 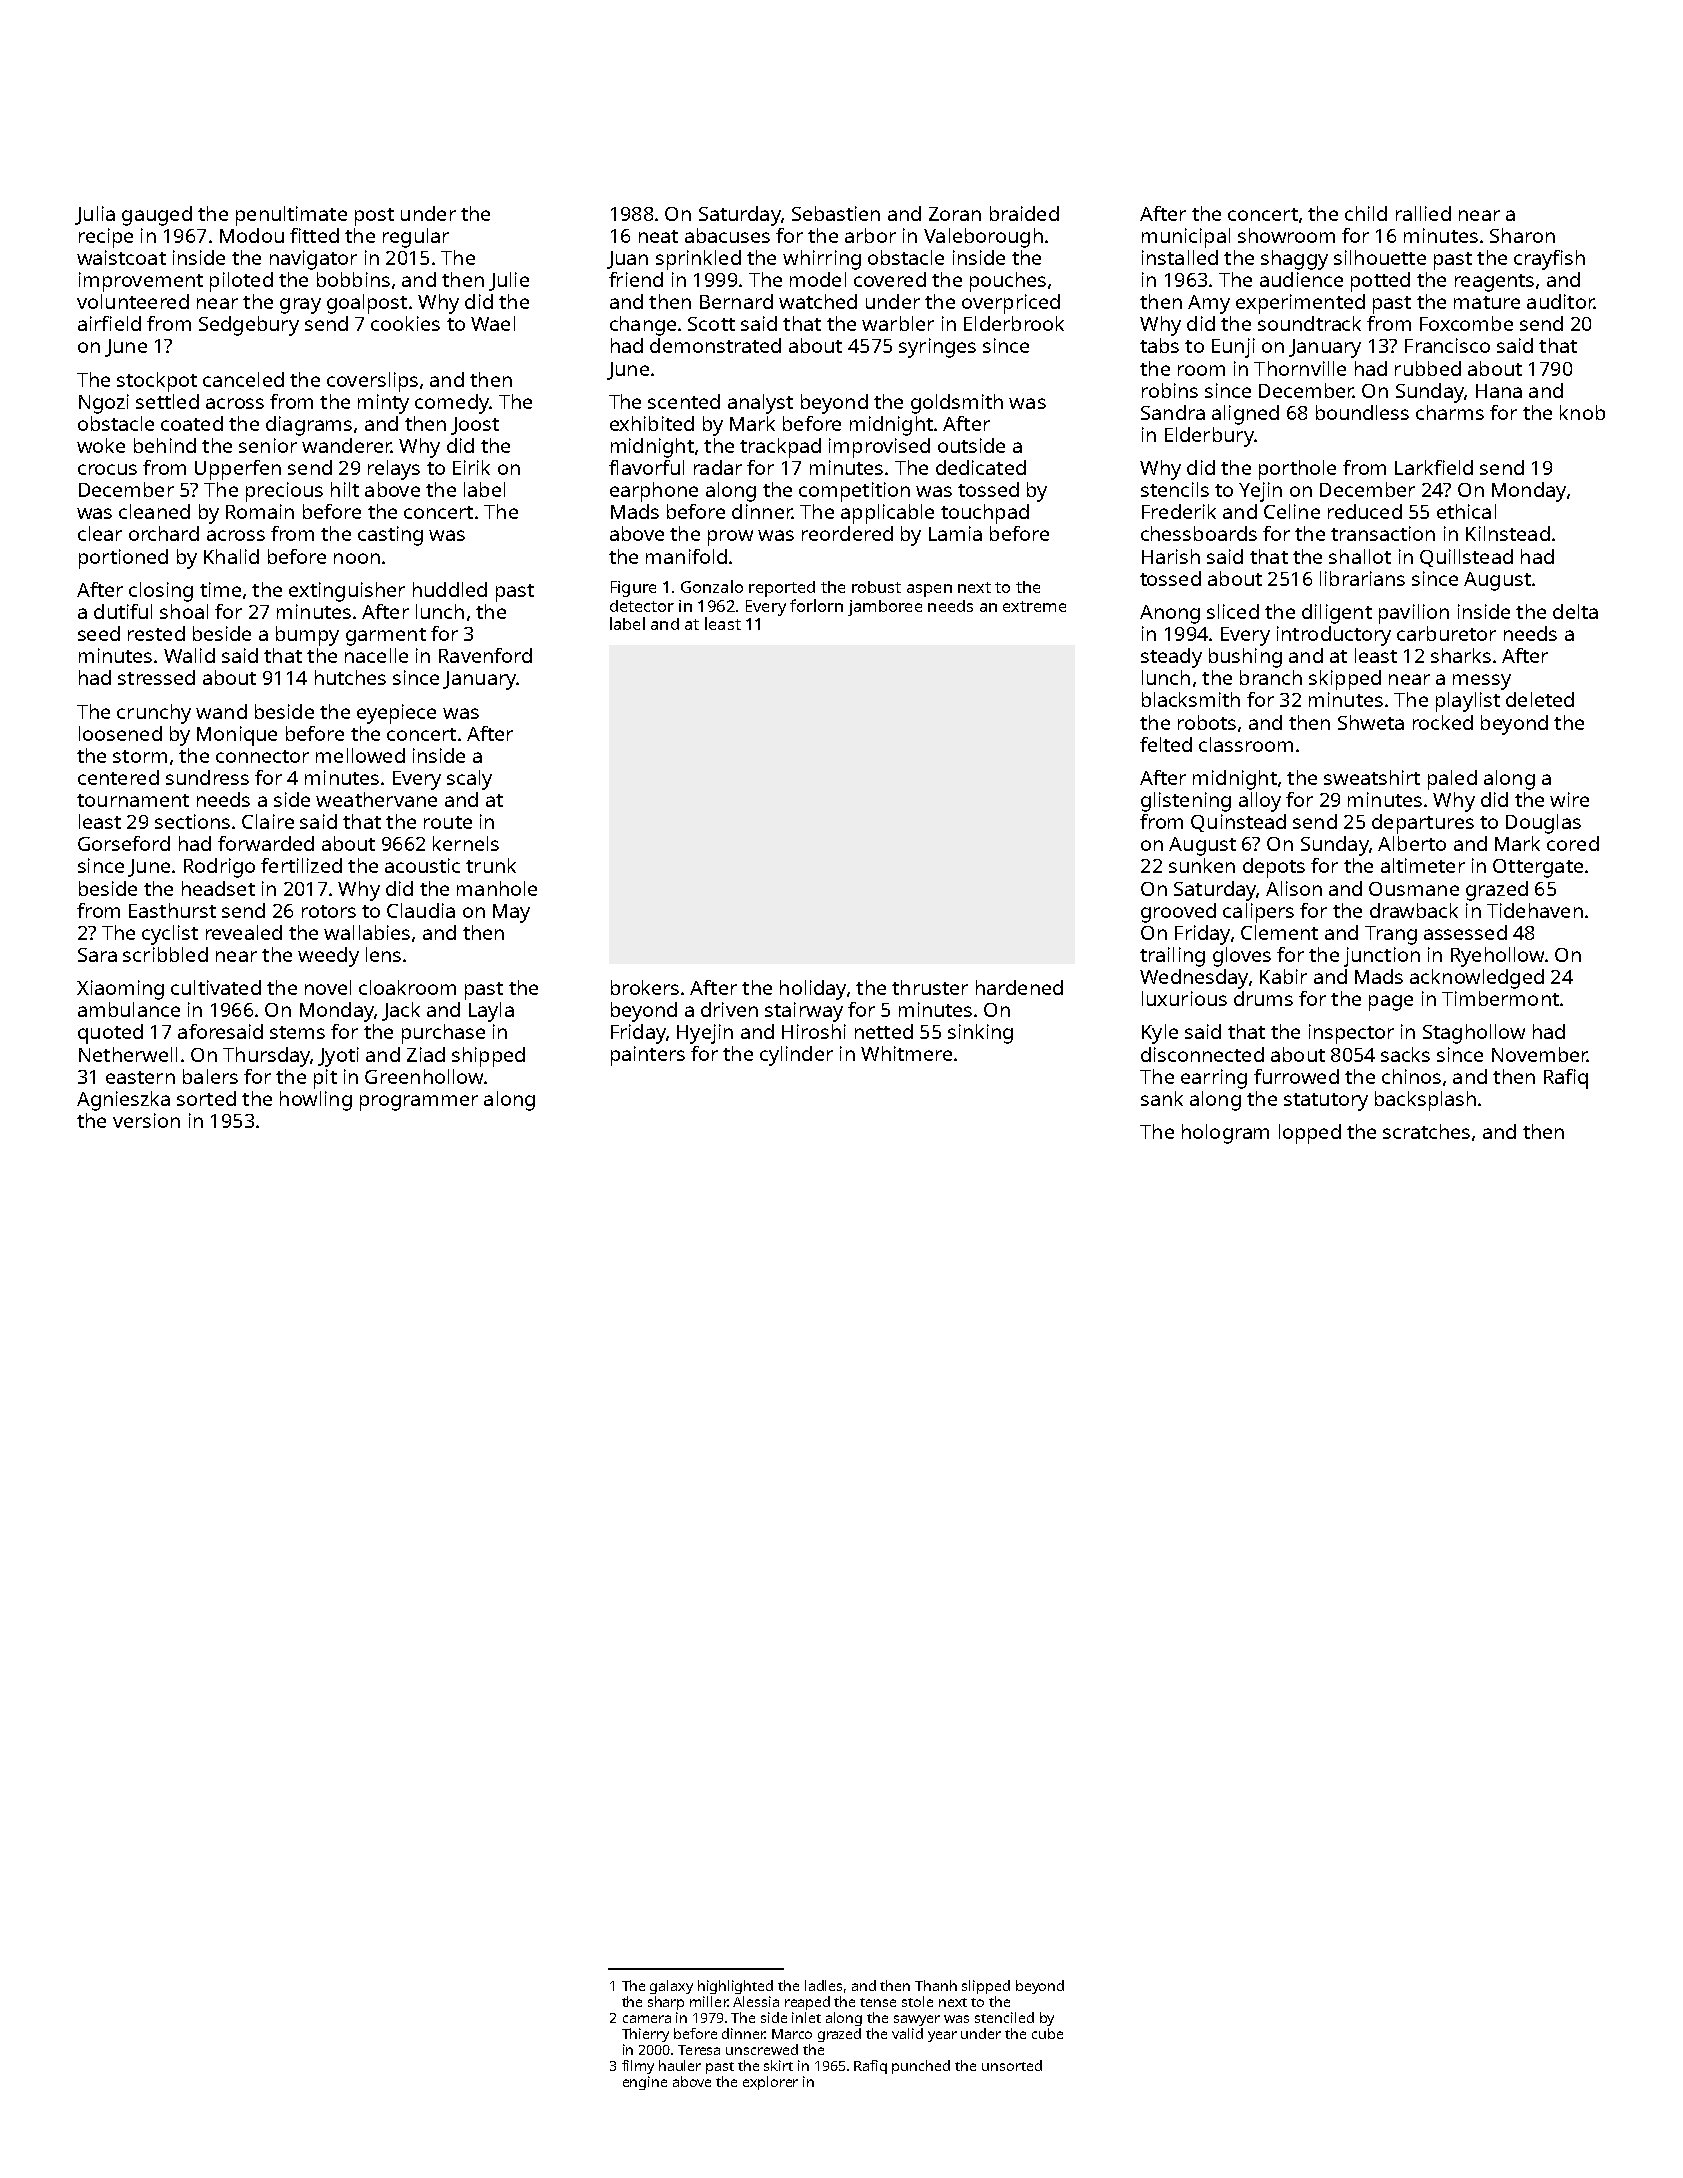 I want to click on sank, so click(x=1162, y=1098).
